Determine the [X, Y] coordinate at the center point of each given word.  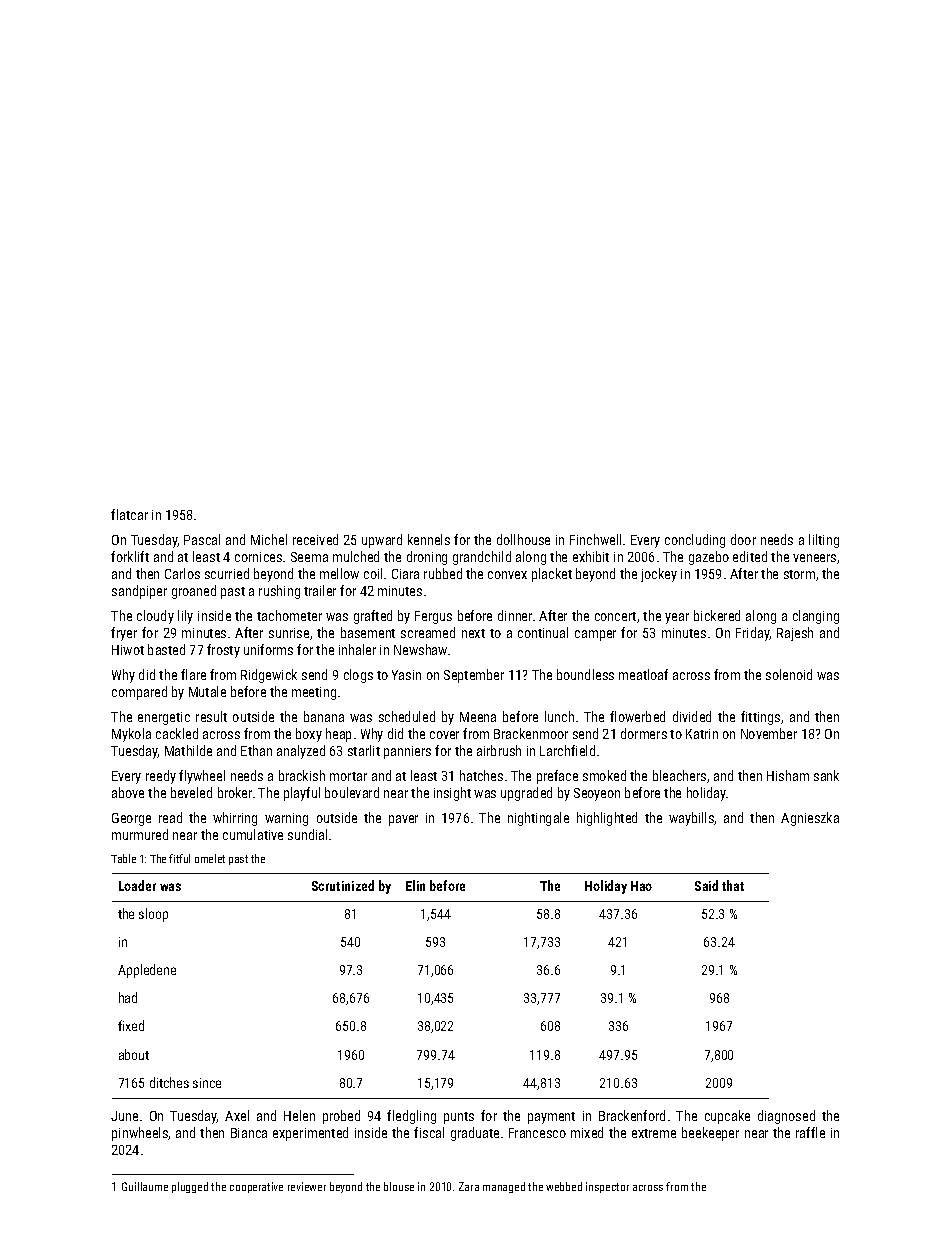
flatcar [129, 514]
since [207, 1083]
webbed [564, 1186]
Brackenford [632, 1115]
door [743, 539]
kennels [429, 539]
